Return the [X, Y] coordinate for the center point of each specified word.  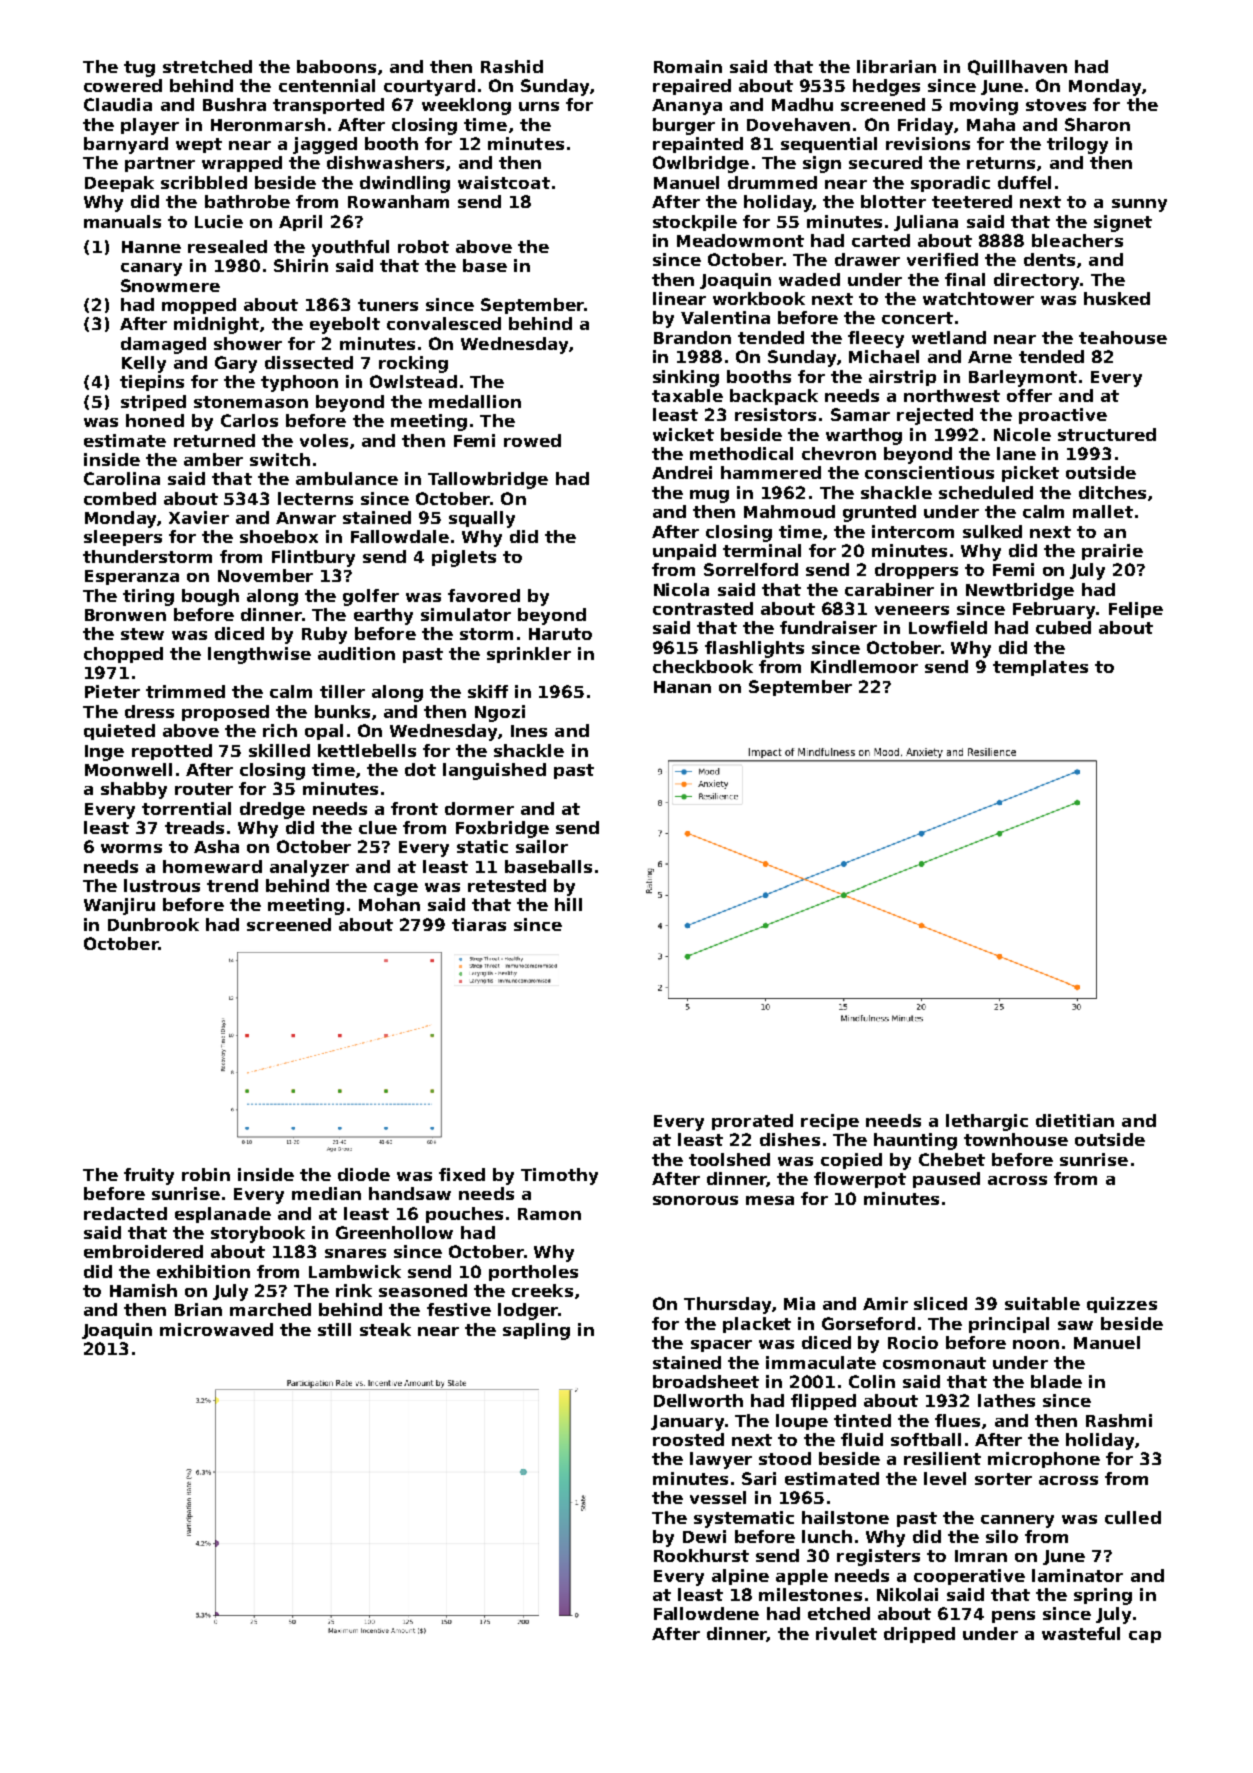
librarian [896, 66]
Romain [688, 66]
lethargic [987, 1122]
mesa [770, 1200]
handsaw [410, 1193]
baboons [336, 66]
